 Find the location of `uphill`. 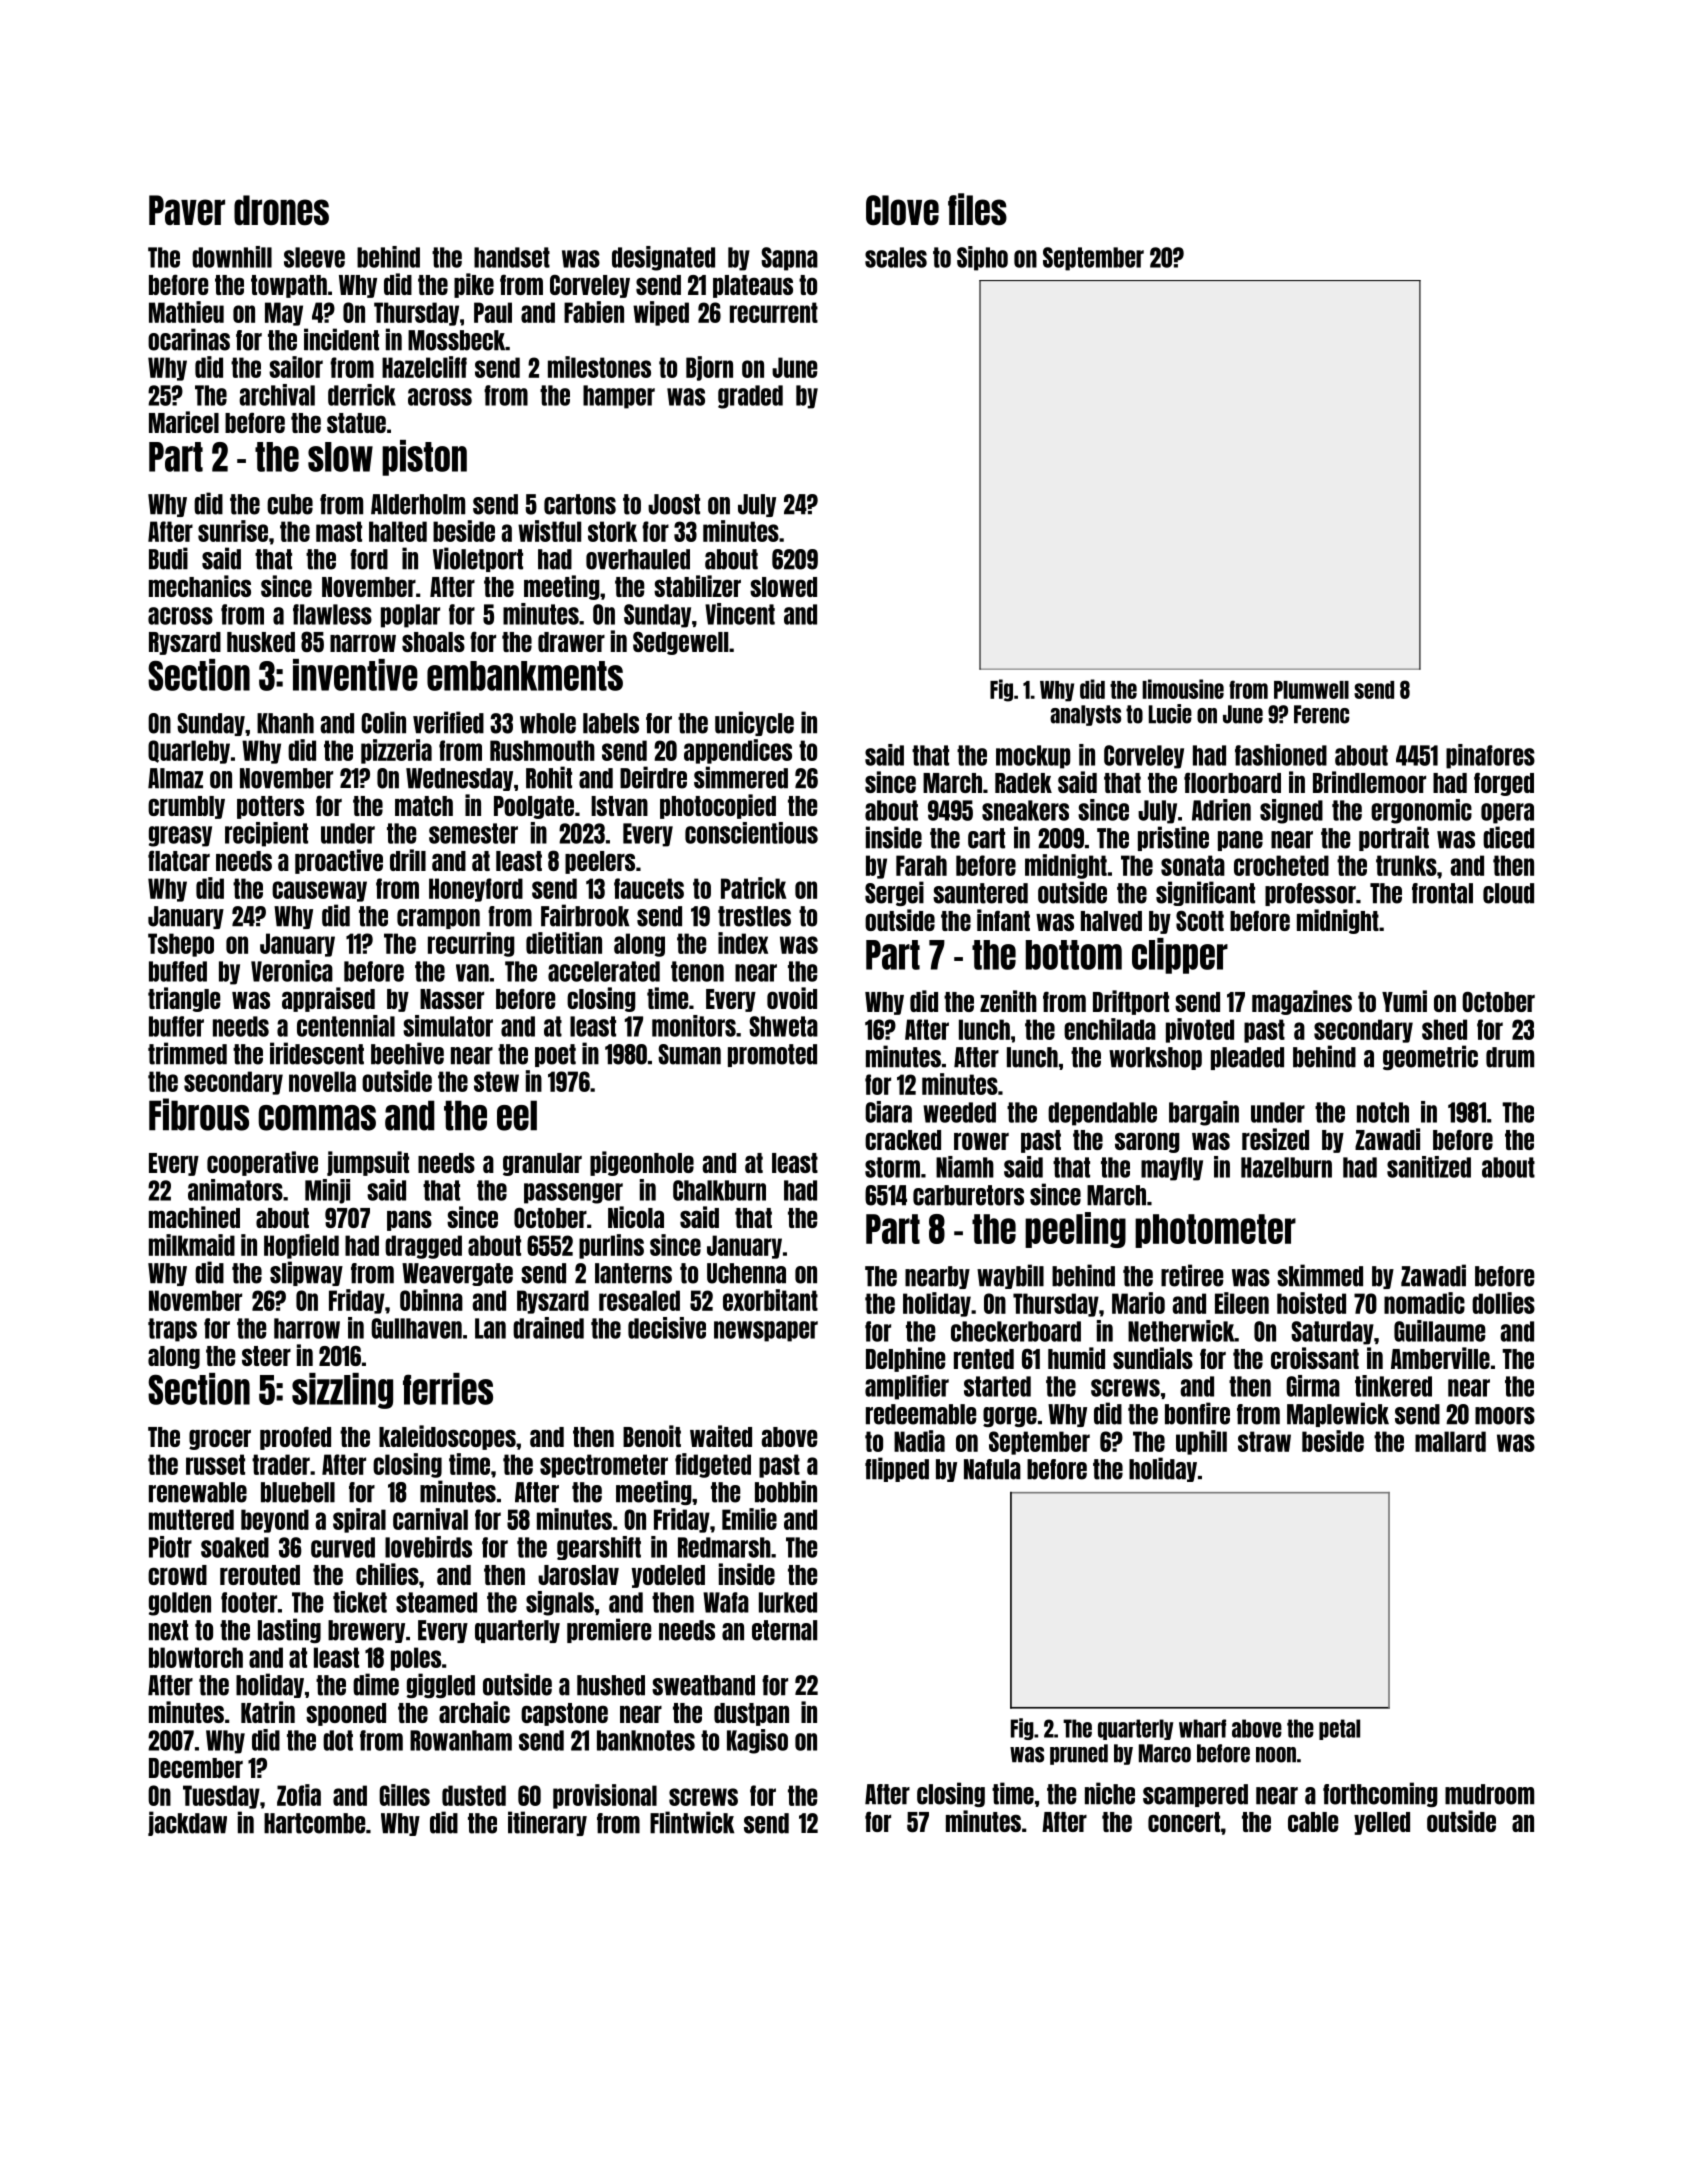

uphill is located at coordinates (1201, 1442).
